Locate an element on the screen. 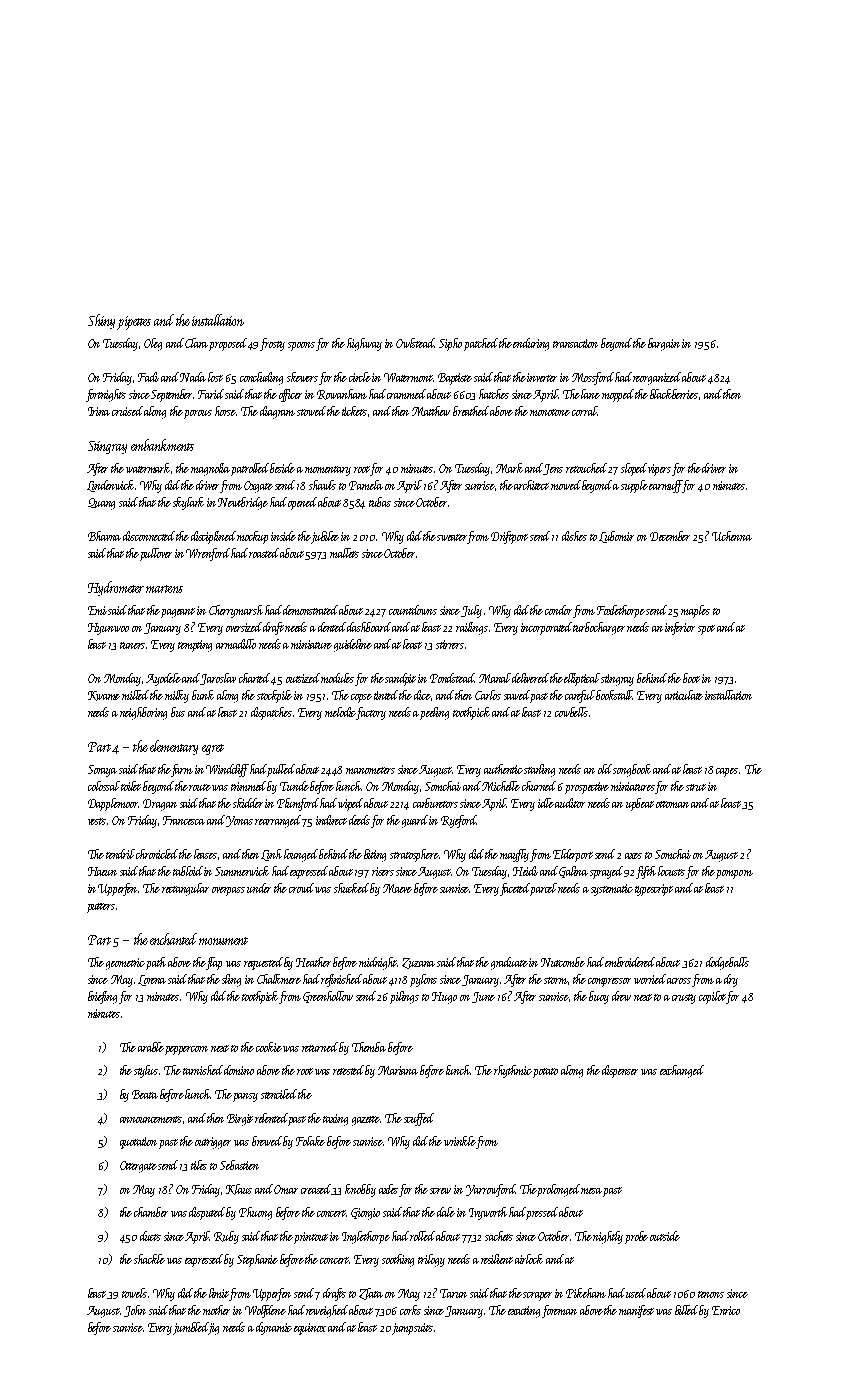 This screenshot has width=849, height=1400. pipettes is located at coordinates (134, 323).
